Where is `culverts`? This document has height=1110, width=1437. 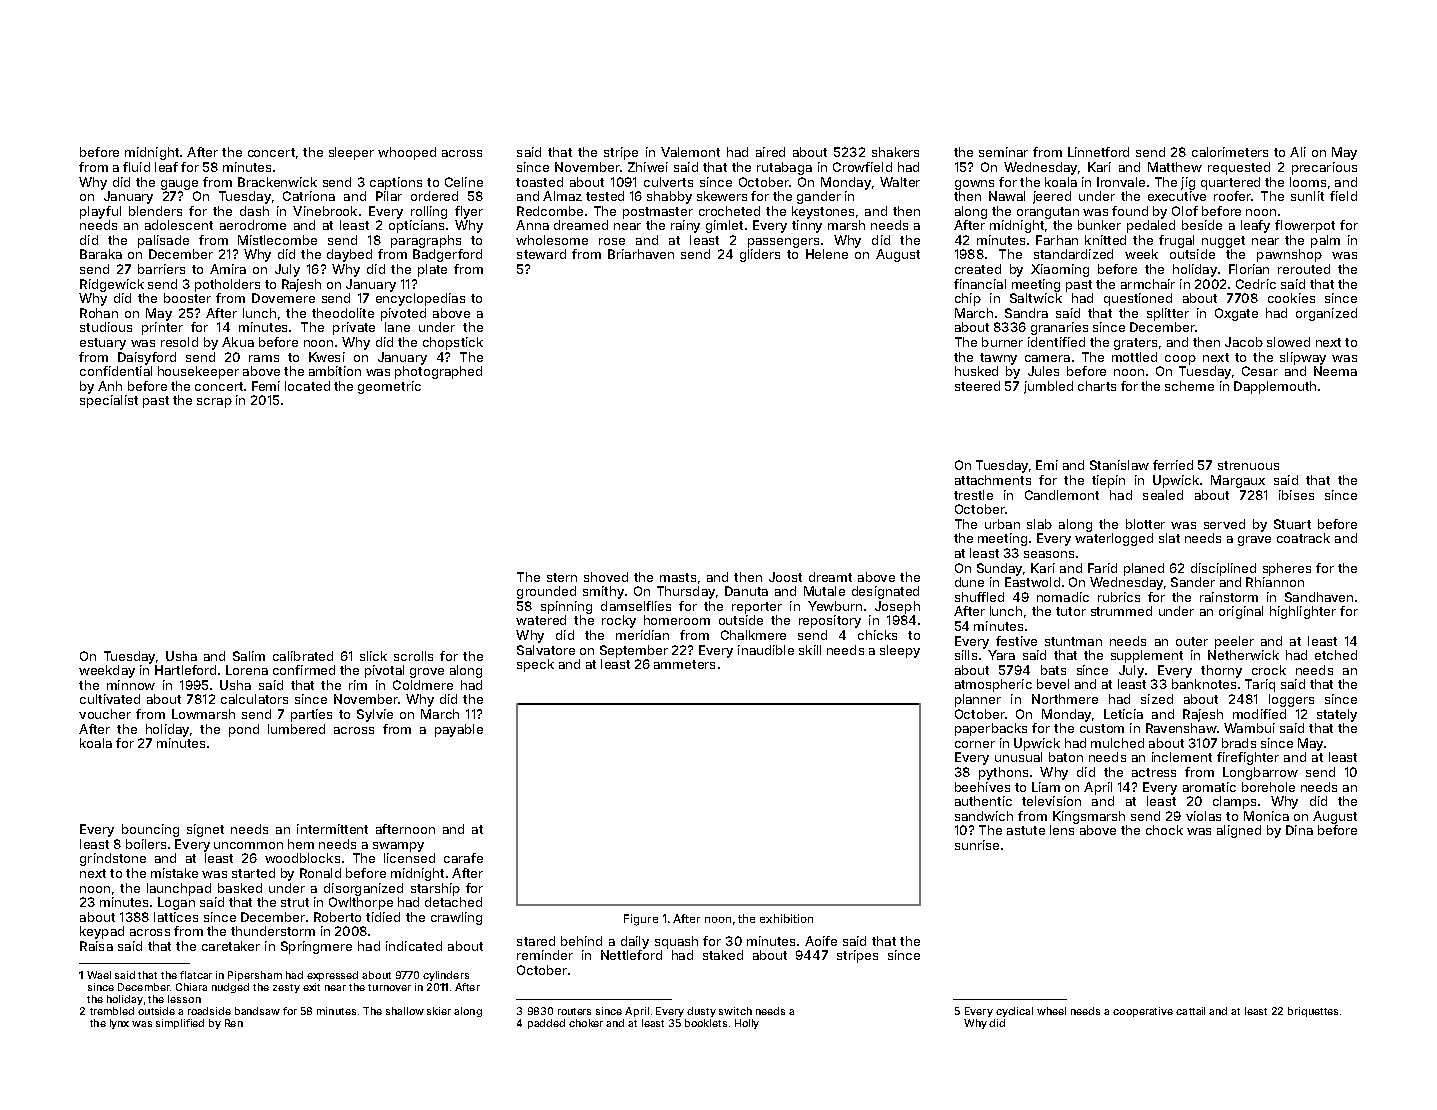
culverts is located at coordinates (668, 182).
